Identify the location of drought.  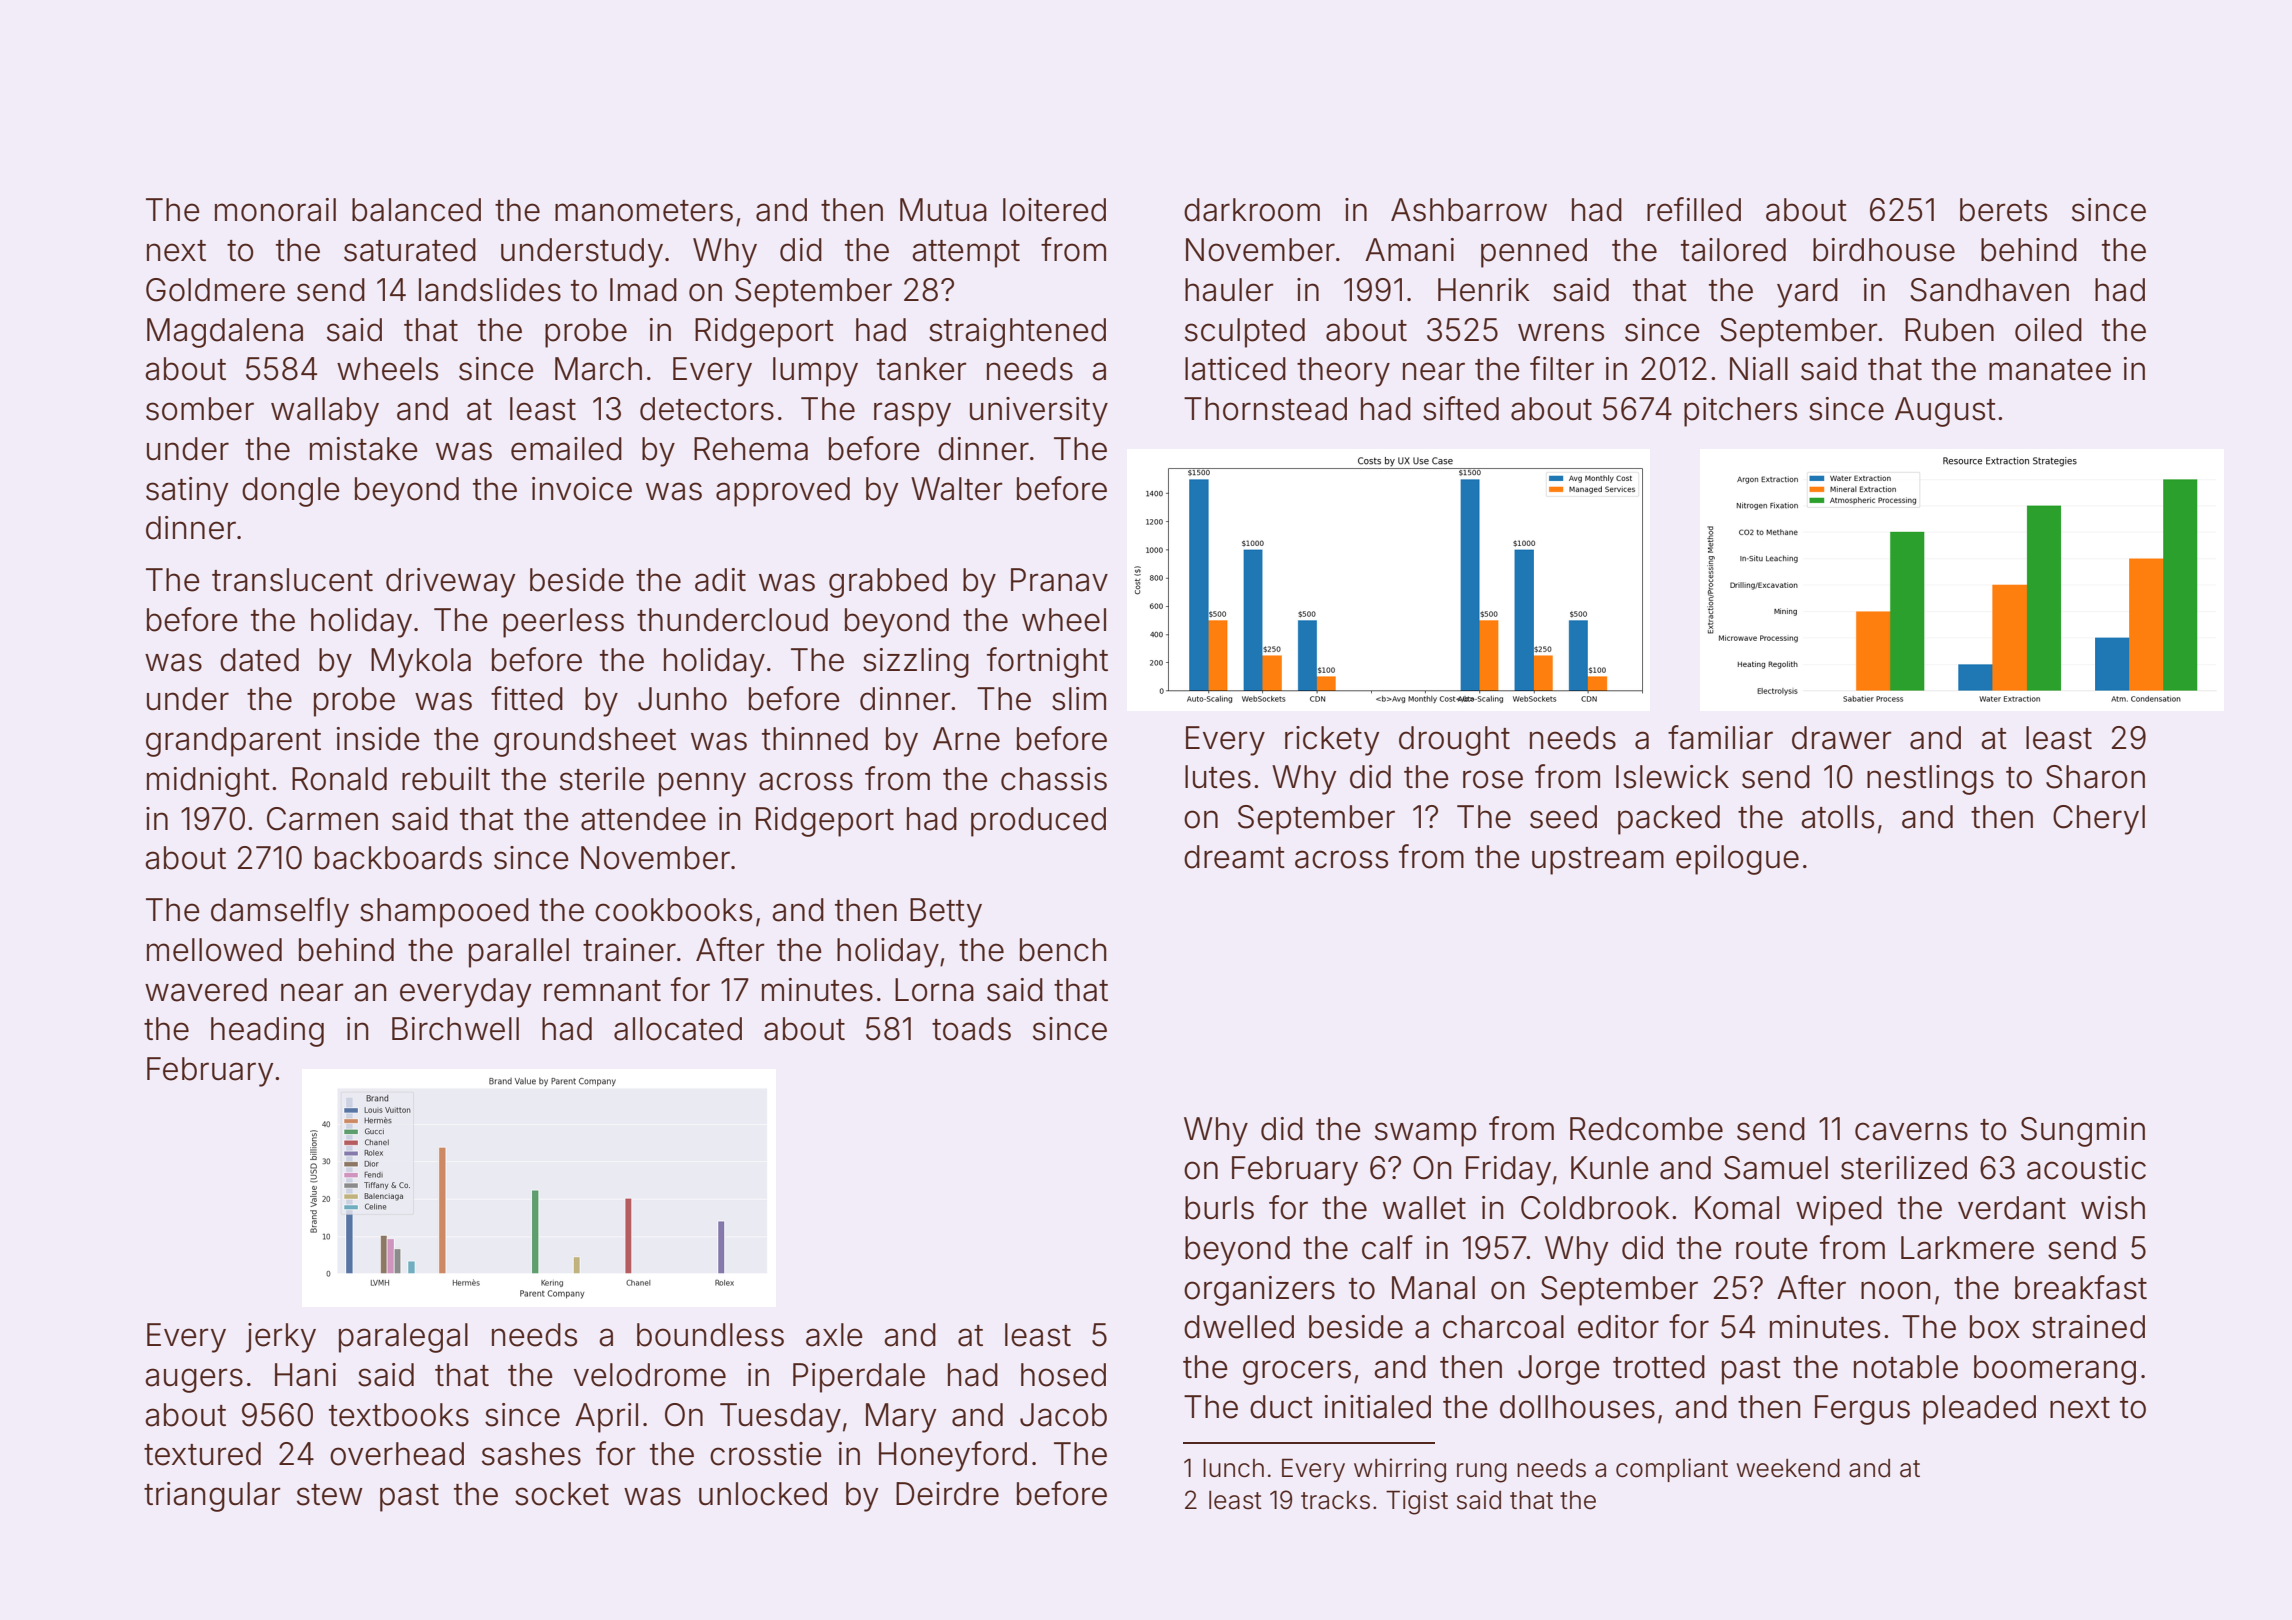
(1454, 741).
